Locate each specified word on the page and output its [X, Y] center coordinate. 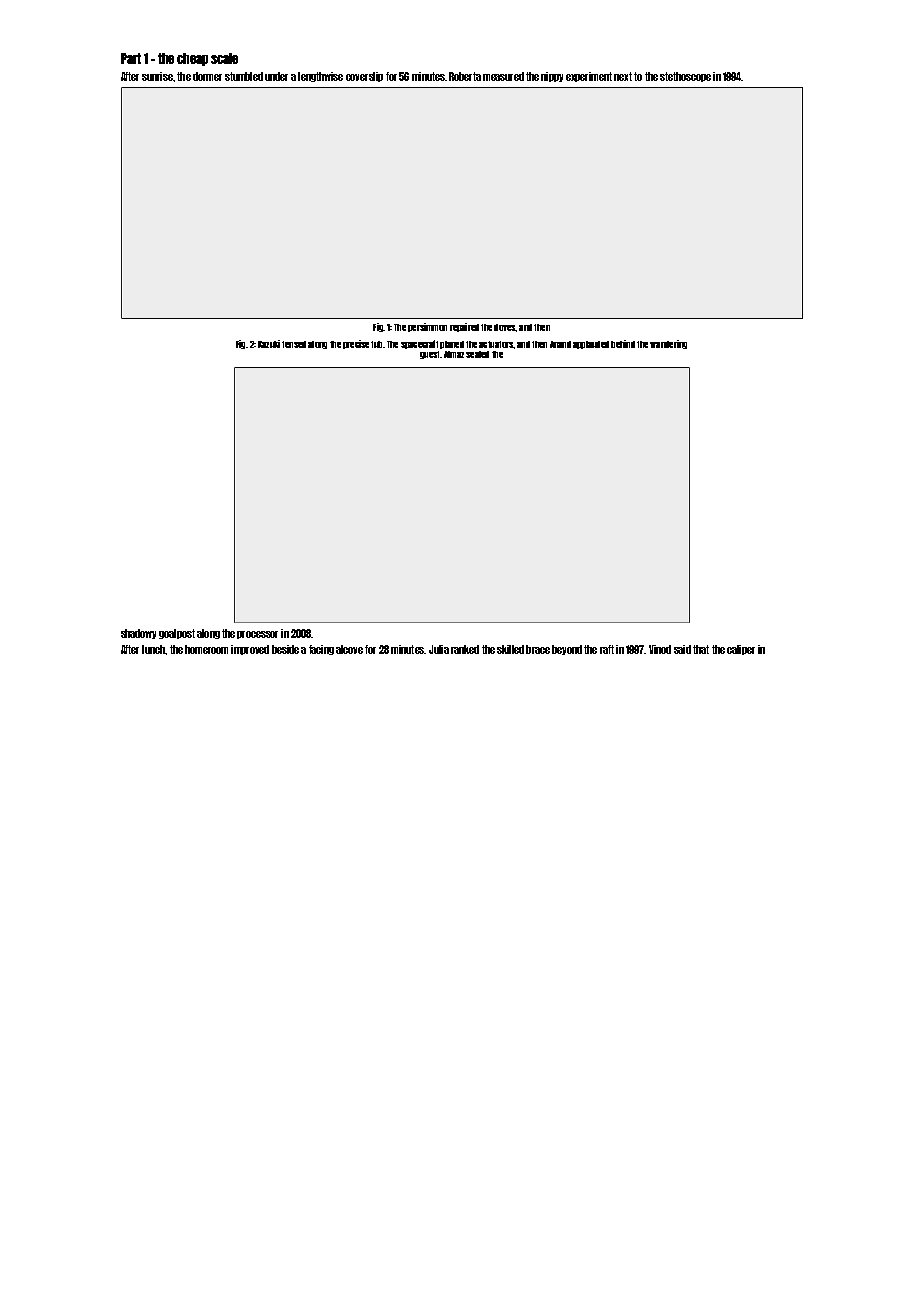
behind [623, 344]
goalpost [177, 634]
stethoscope [685, 77]
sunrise [157, 76]
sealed [477, 354]
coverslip [364, 77]
